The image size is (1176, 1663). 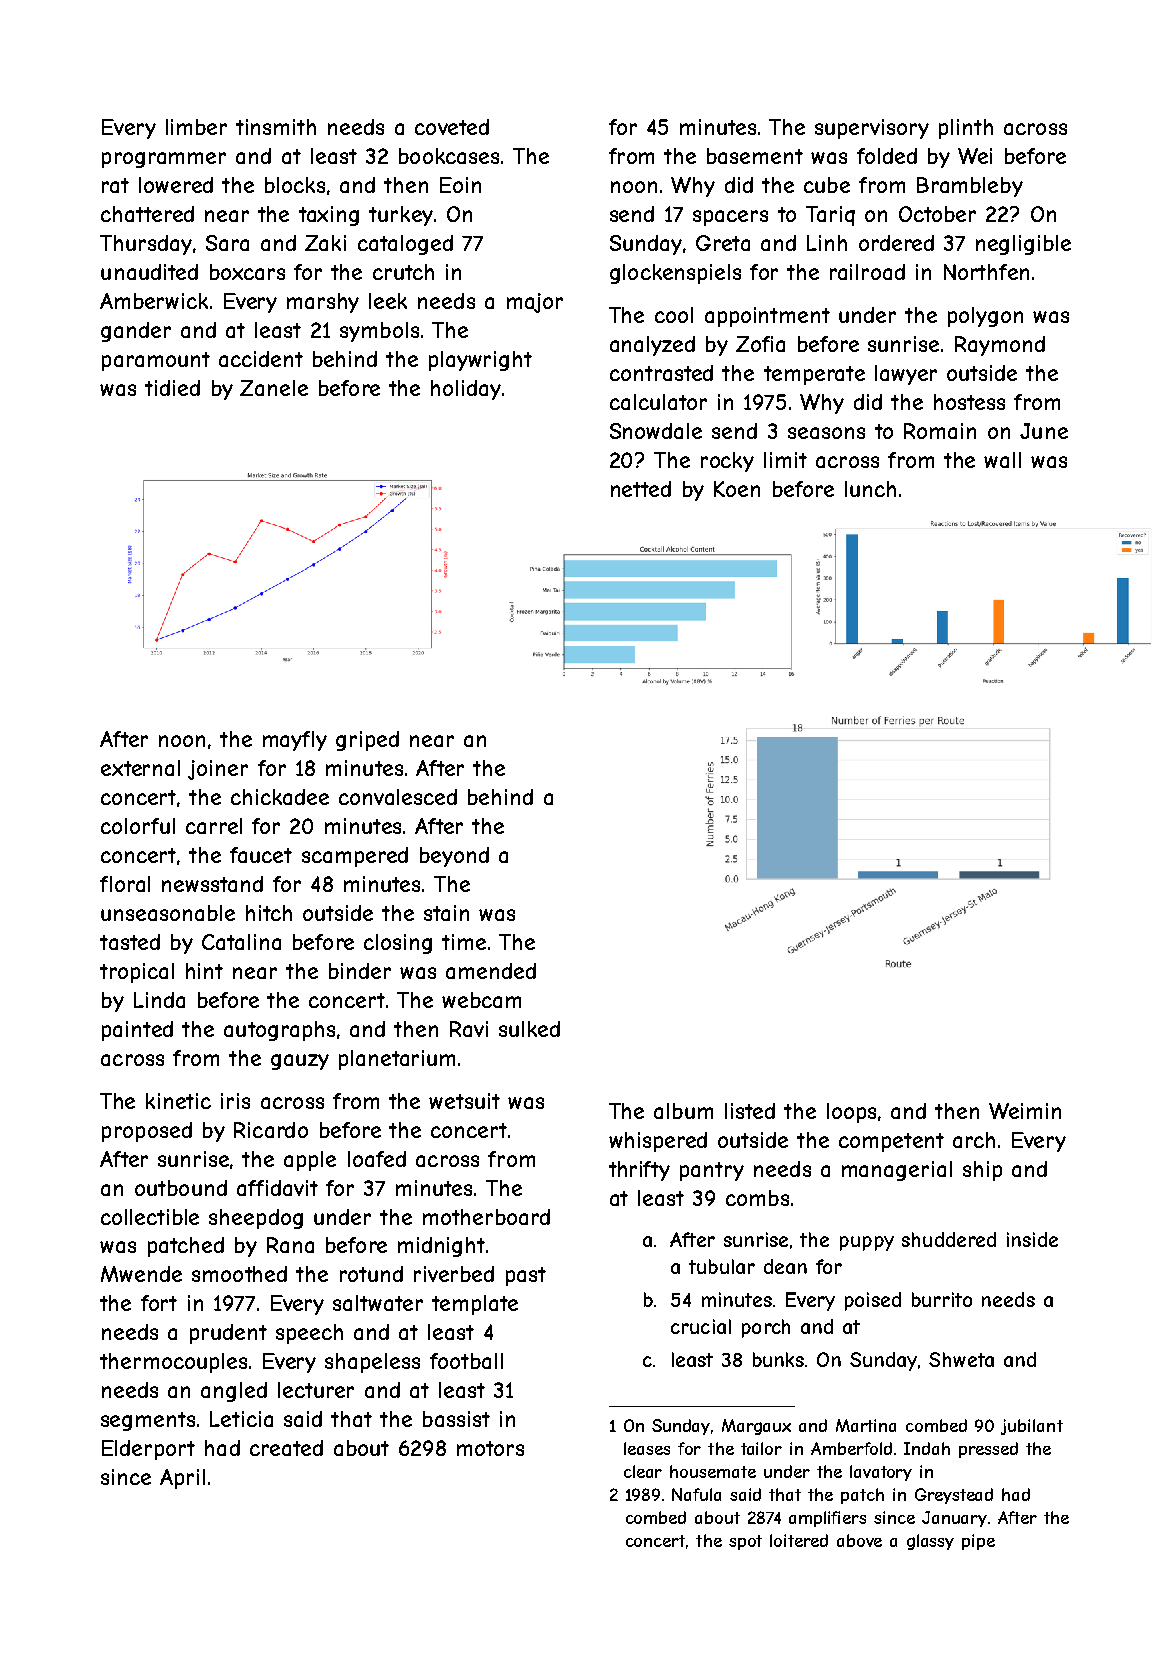 I want to click on Weimin, so click(x=1025, y=1111).
